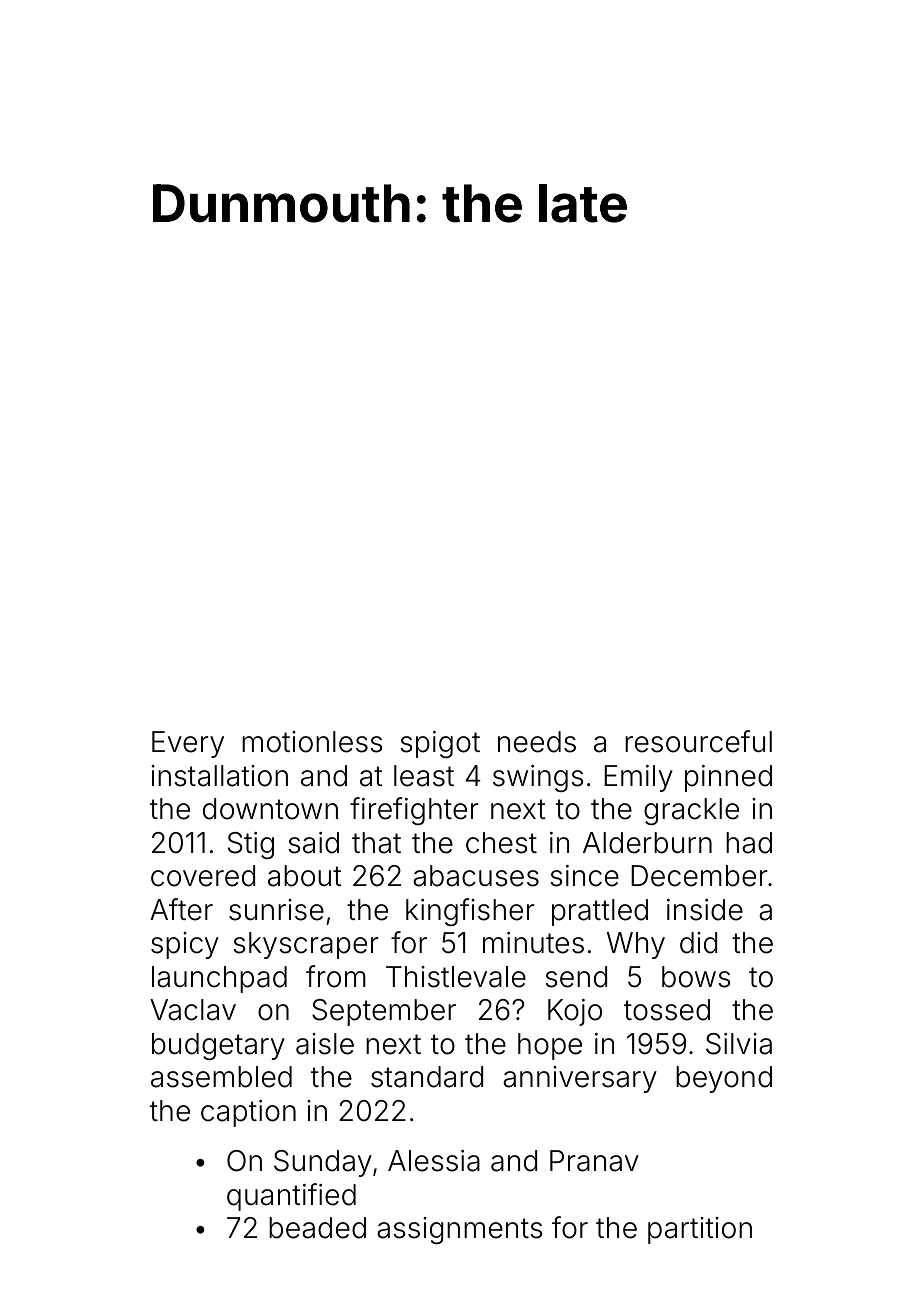  Describe the element at coordinates (424, 776) in the image. I see `least` at that location.
